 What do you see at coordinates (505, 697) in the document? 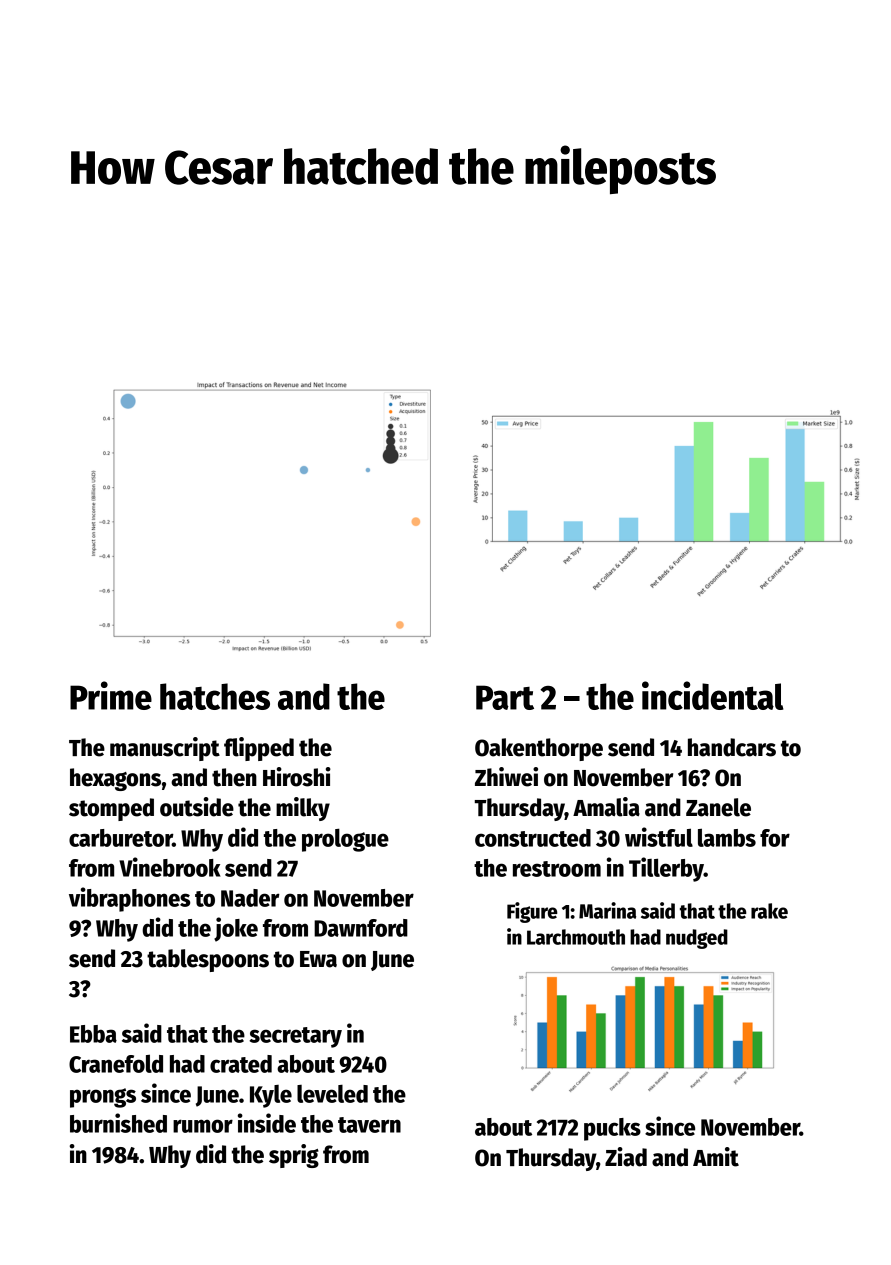
I see `Part` at bounding box center [505, 697].
